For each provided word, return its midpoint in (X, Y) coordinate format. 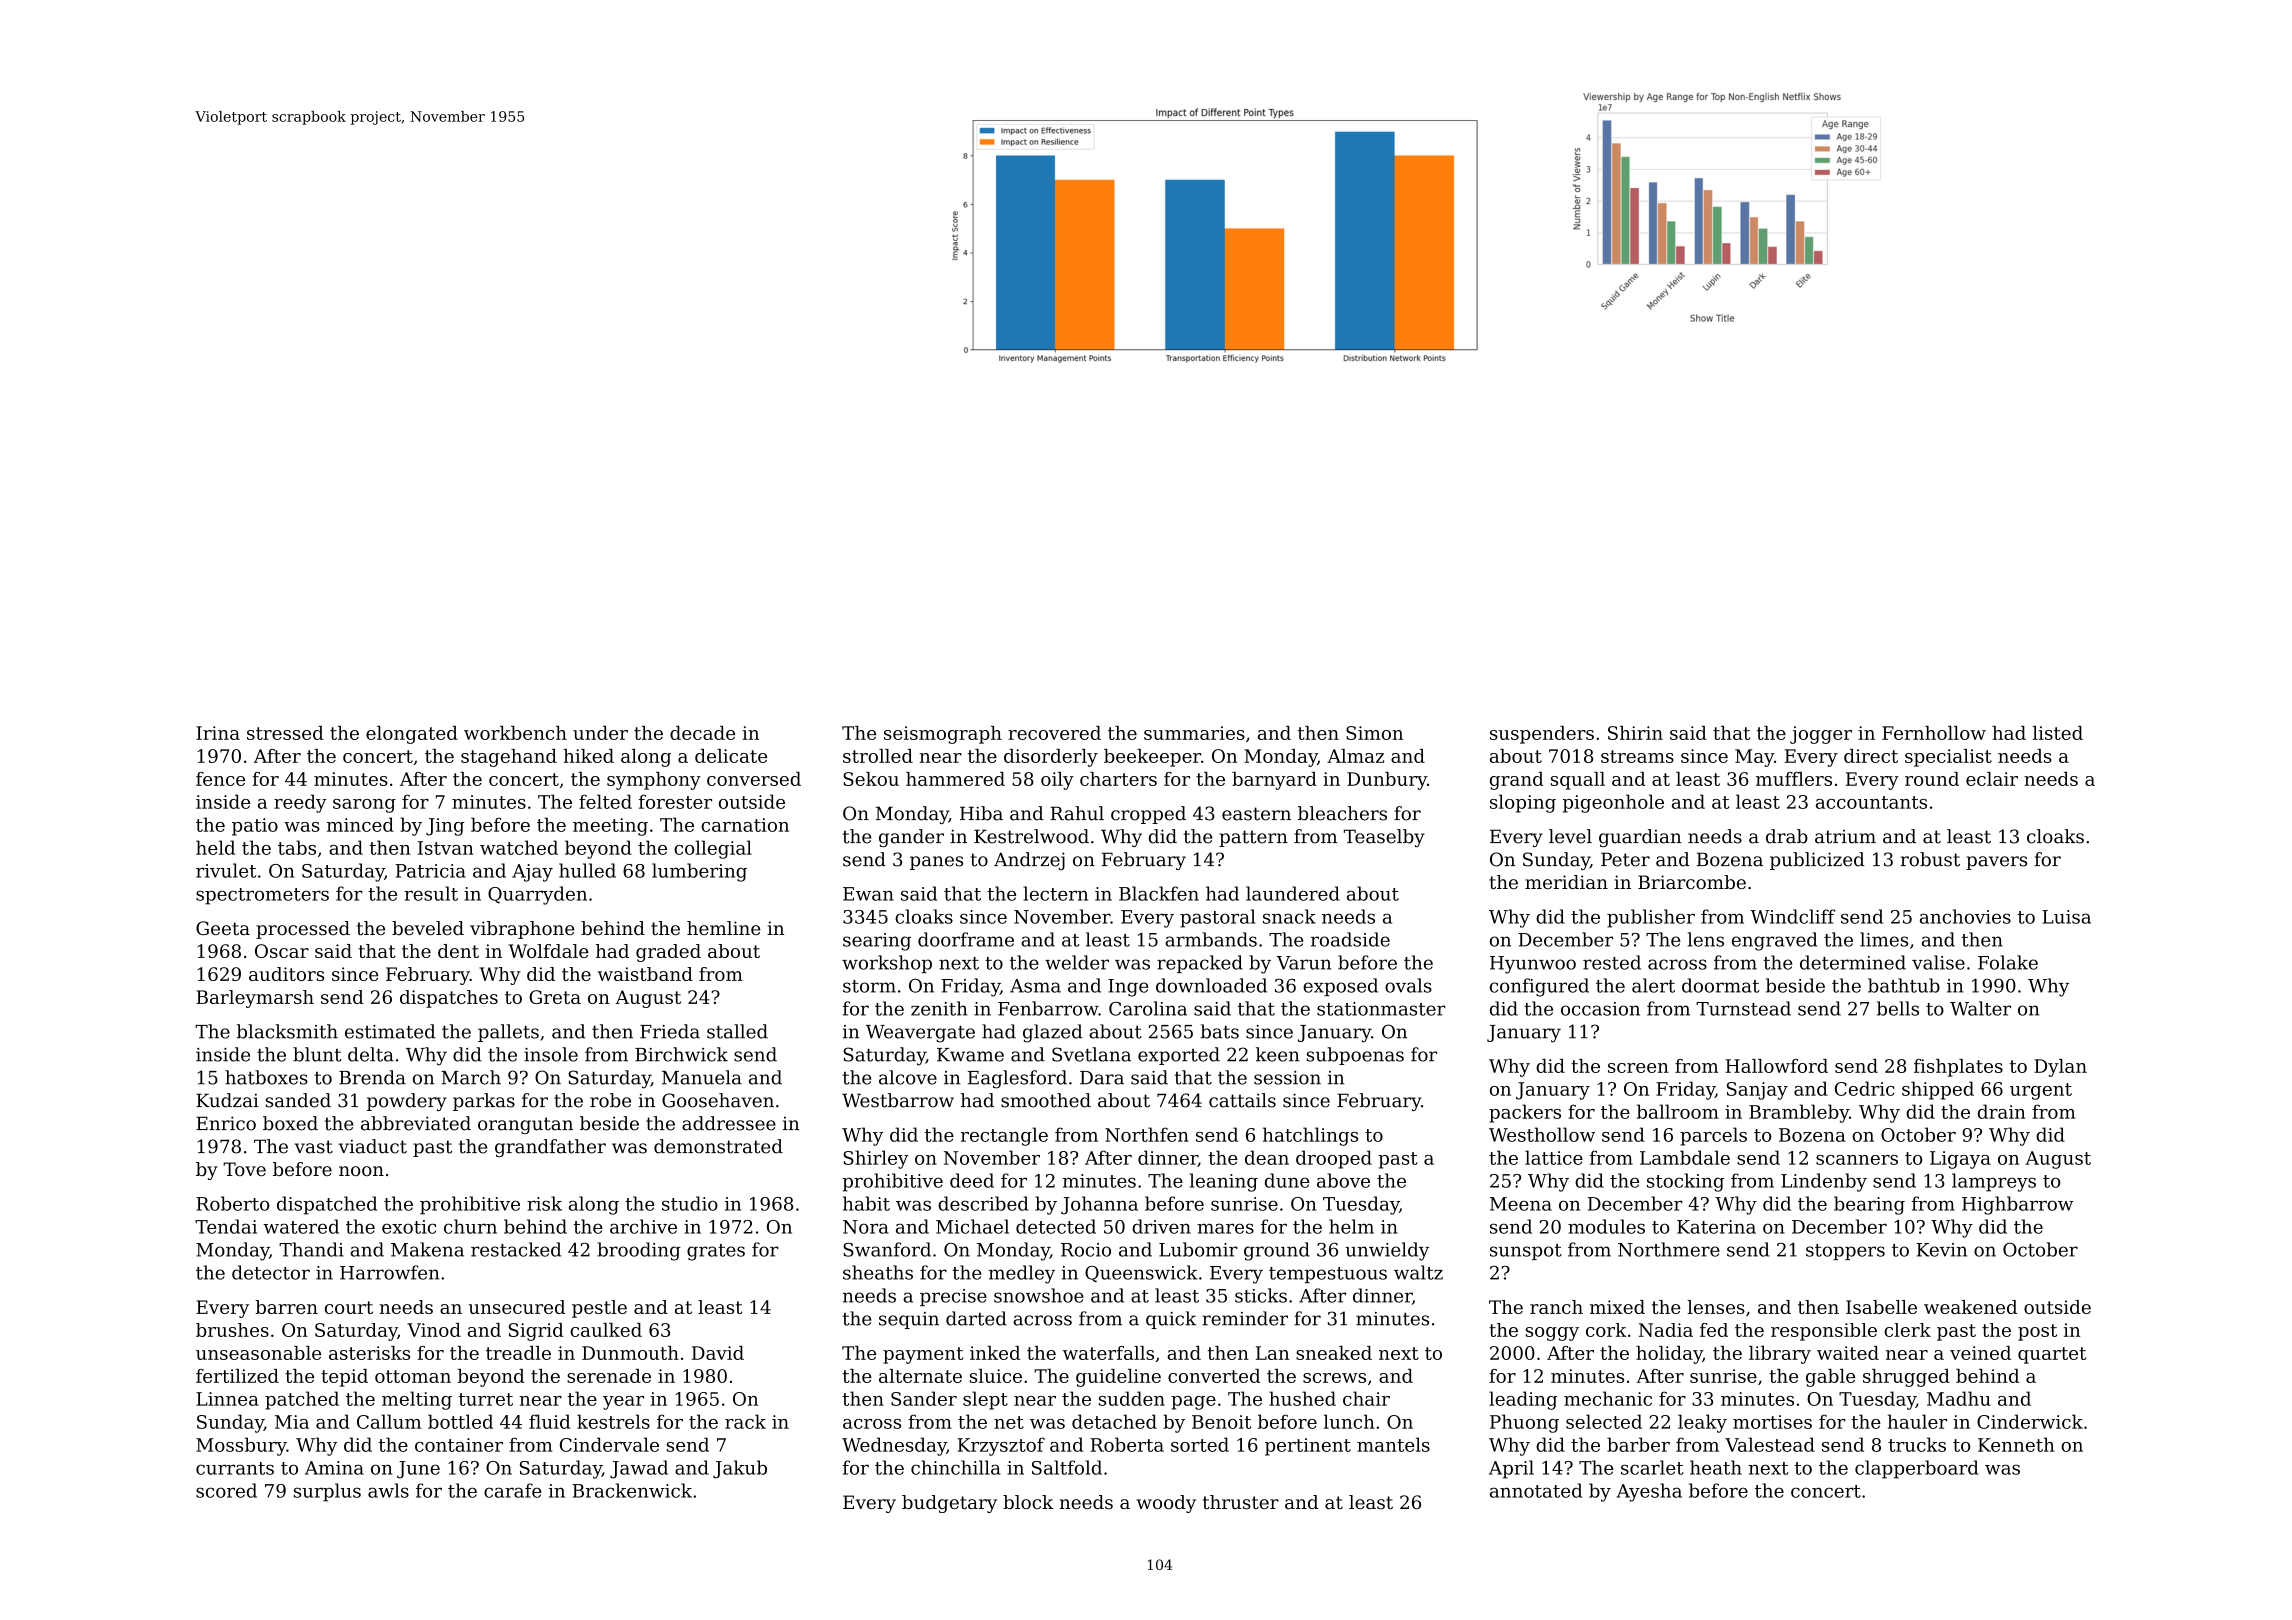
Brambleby (1799, 1113)
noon (361, 1171)
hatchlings (1310, 1136)
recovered (1054, 733)
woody (1166, 1504)
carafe (513, 1490)
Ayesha (1649, 1492)
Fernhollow (1934, 733)
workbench (515, 733)
